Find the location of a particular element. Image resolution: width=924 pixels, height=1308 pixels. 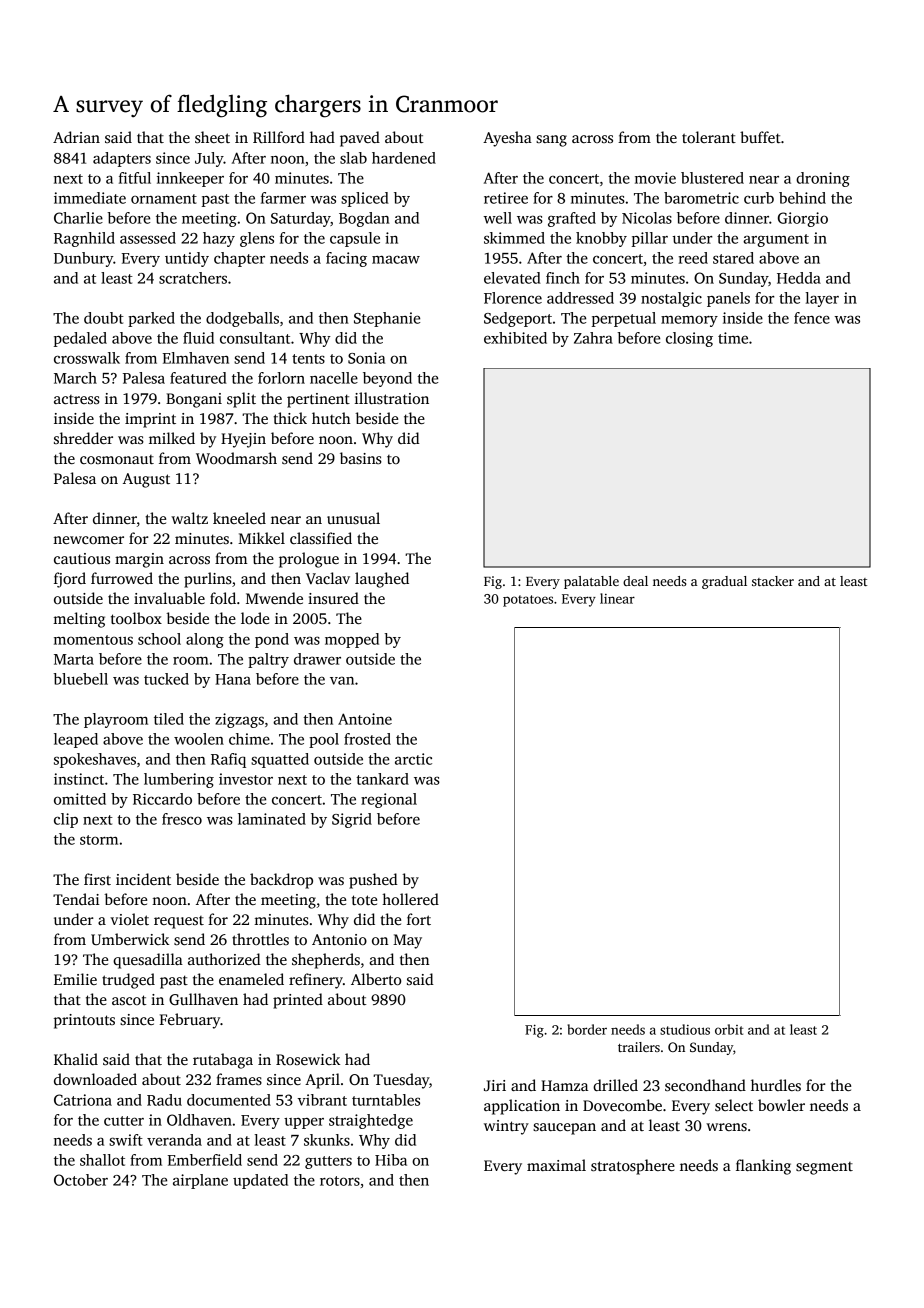

cosmonaut is located at coordinates (117, 459).
